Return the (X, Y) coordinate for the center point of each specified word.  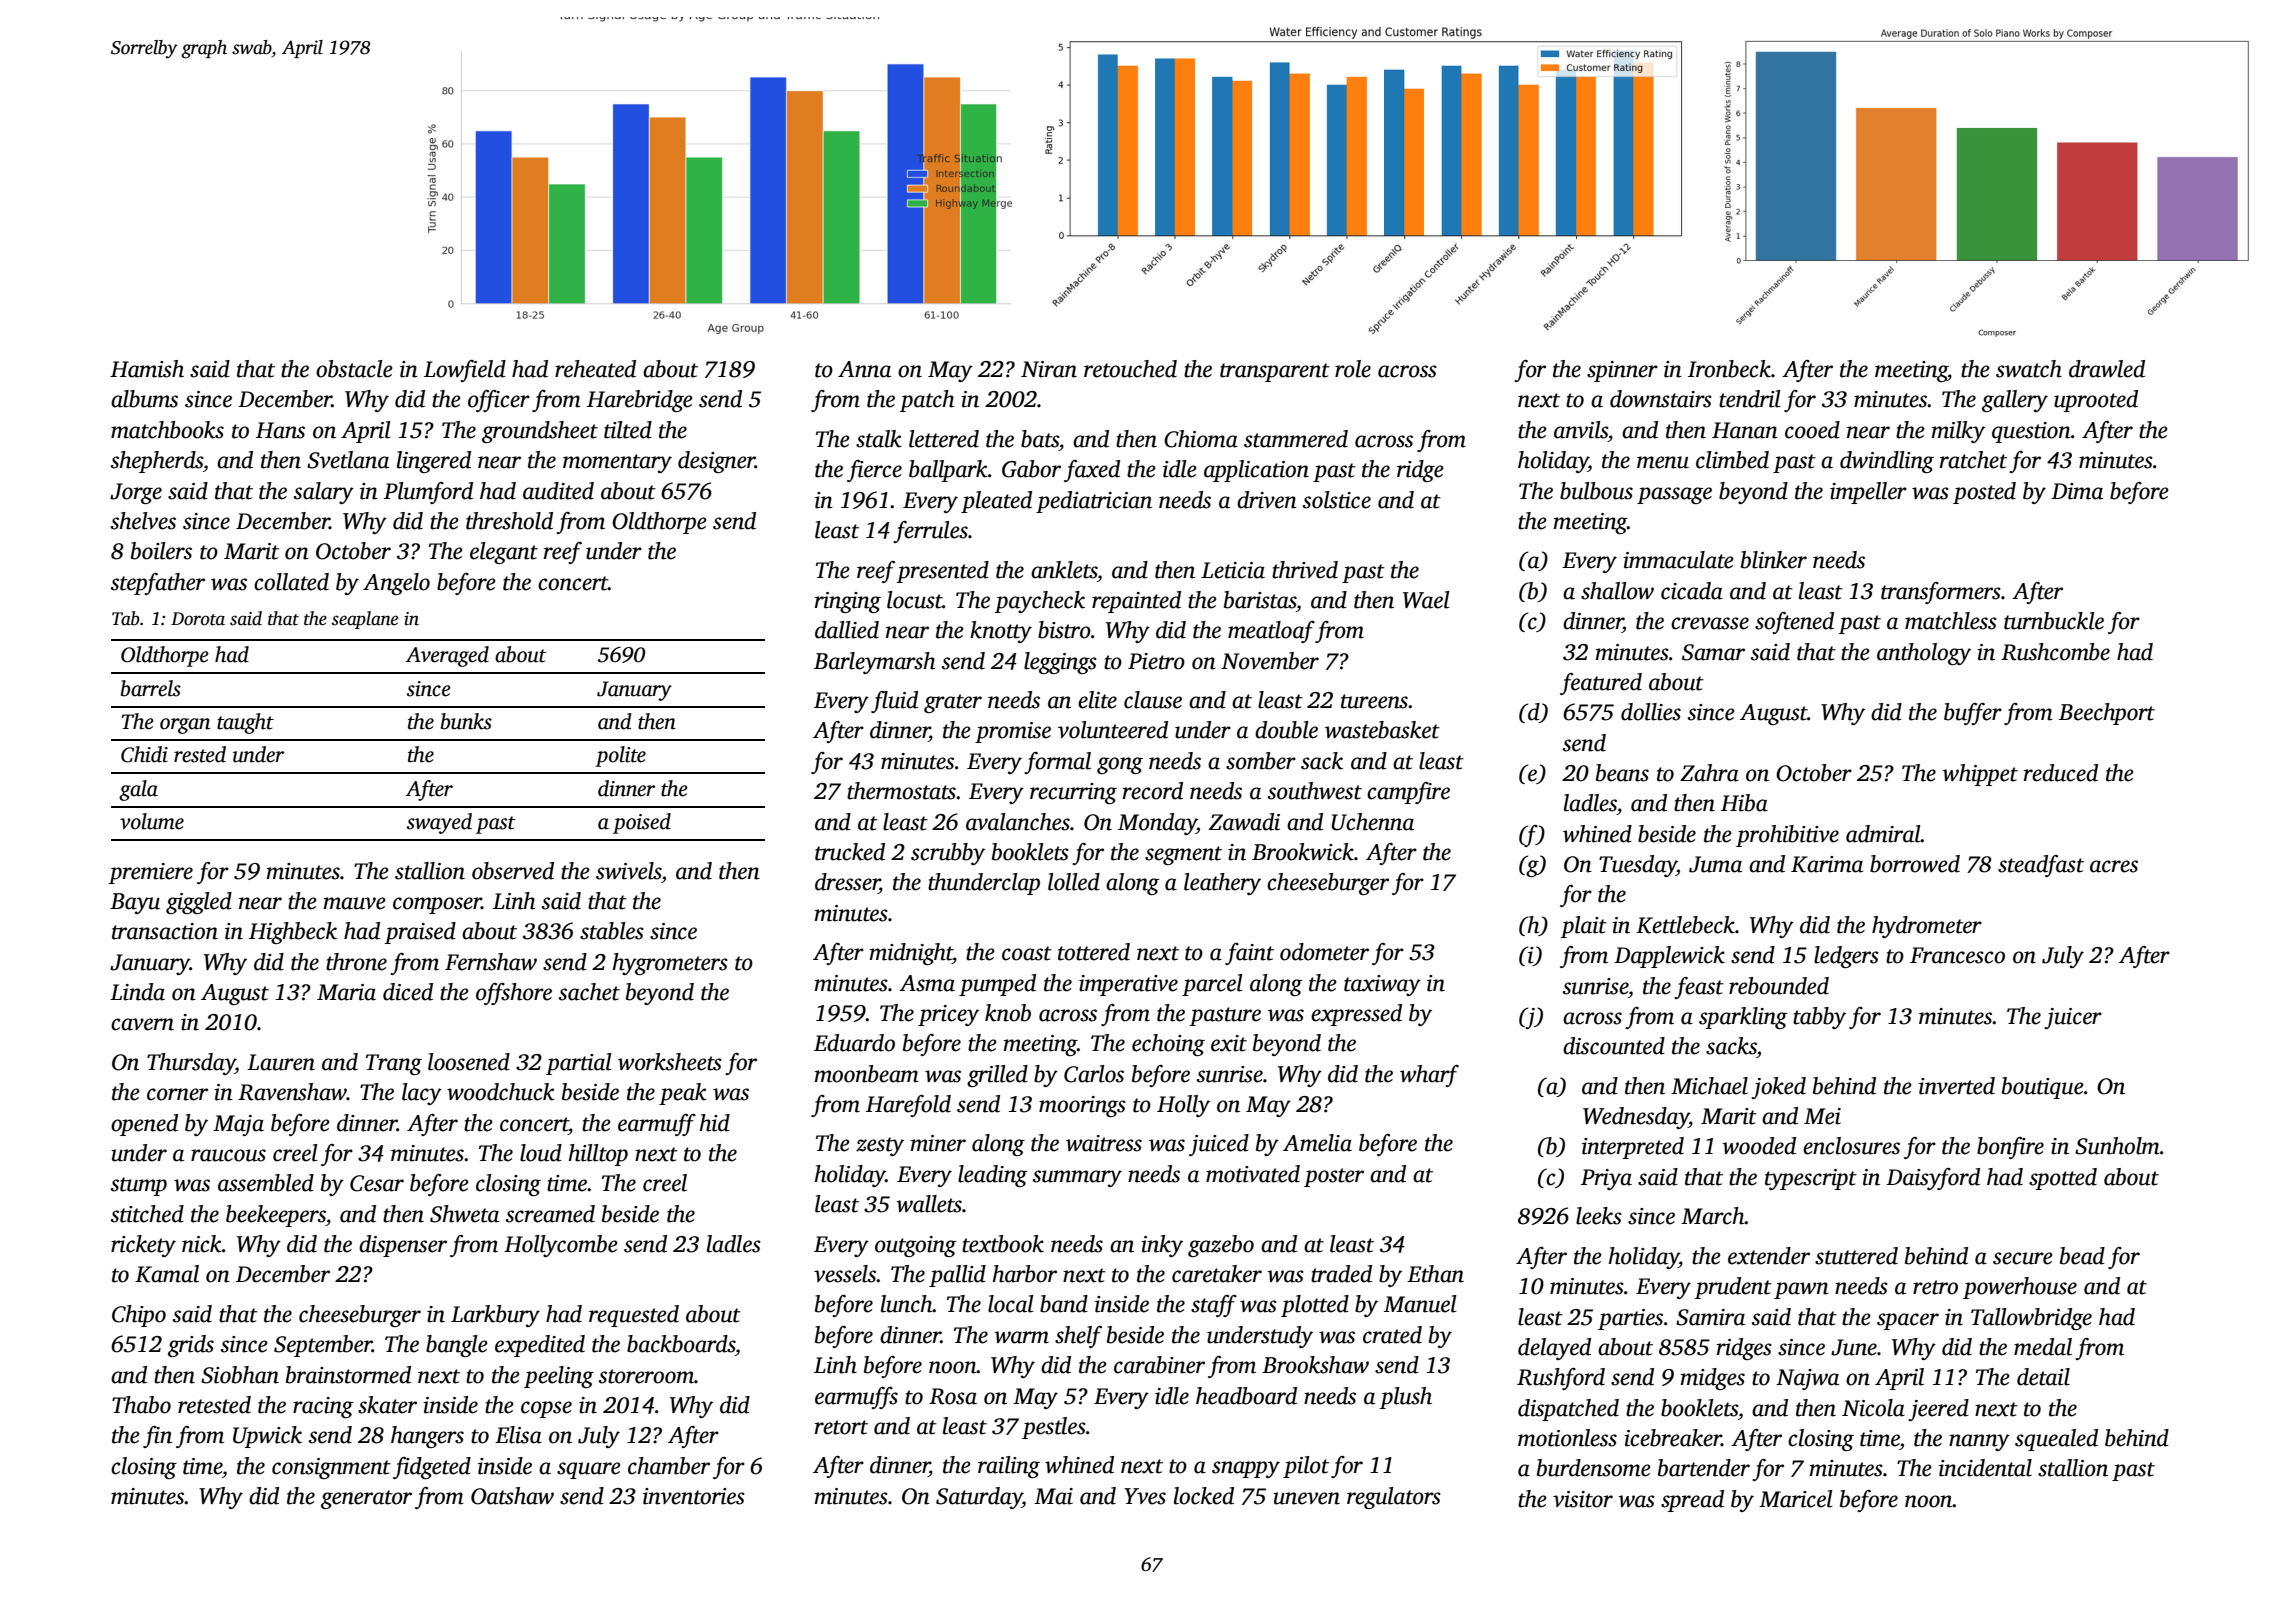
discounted (1614, 1046)
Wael (1426, 600)
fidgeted (432, 1468)
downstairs (1661, 399)
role (1353, 369)
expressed (1356, 1015)
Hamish (147, 369)
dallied (847, 630)
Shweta (464, 1214)
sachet (589, 992)
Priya (1606, 1179)
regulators (1394, 1498)
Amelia (1317, 1143)
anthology (1924, 654)
